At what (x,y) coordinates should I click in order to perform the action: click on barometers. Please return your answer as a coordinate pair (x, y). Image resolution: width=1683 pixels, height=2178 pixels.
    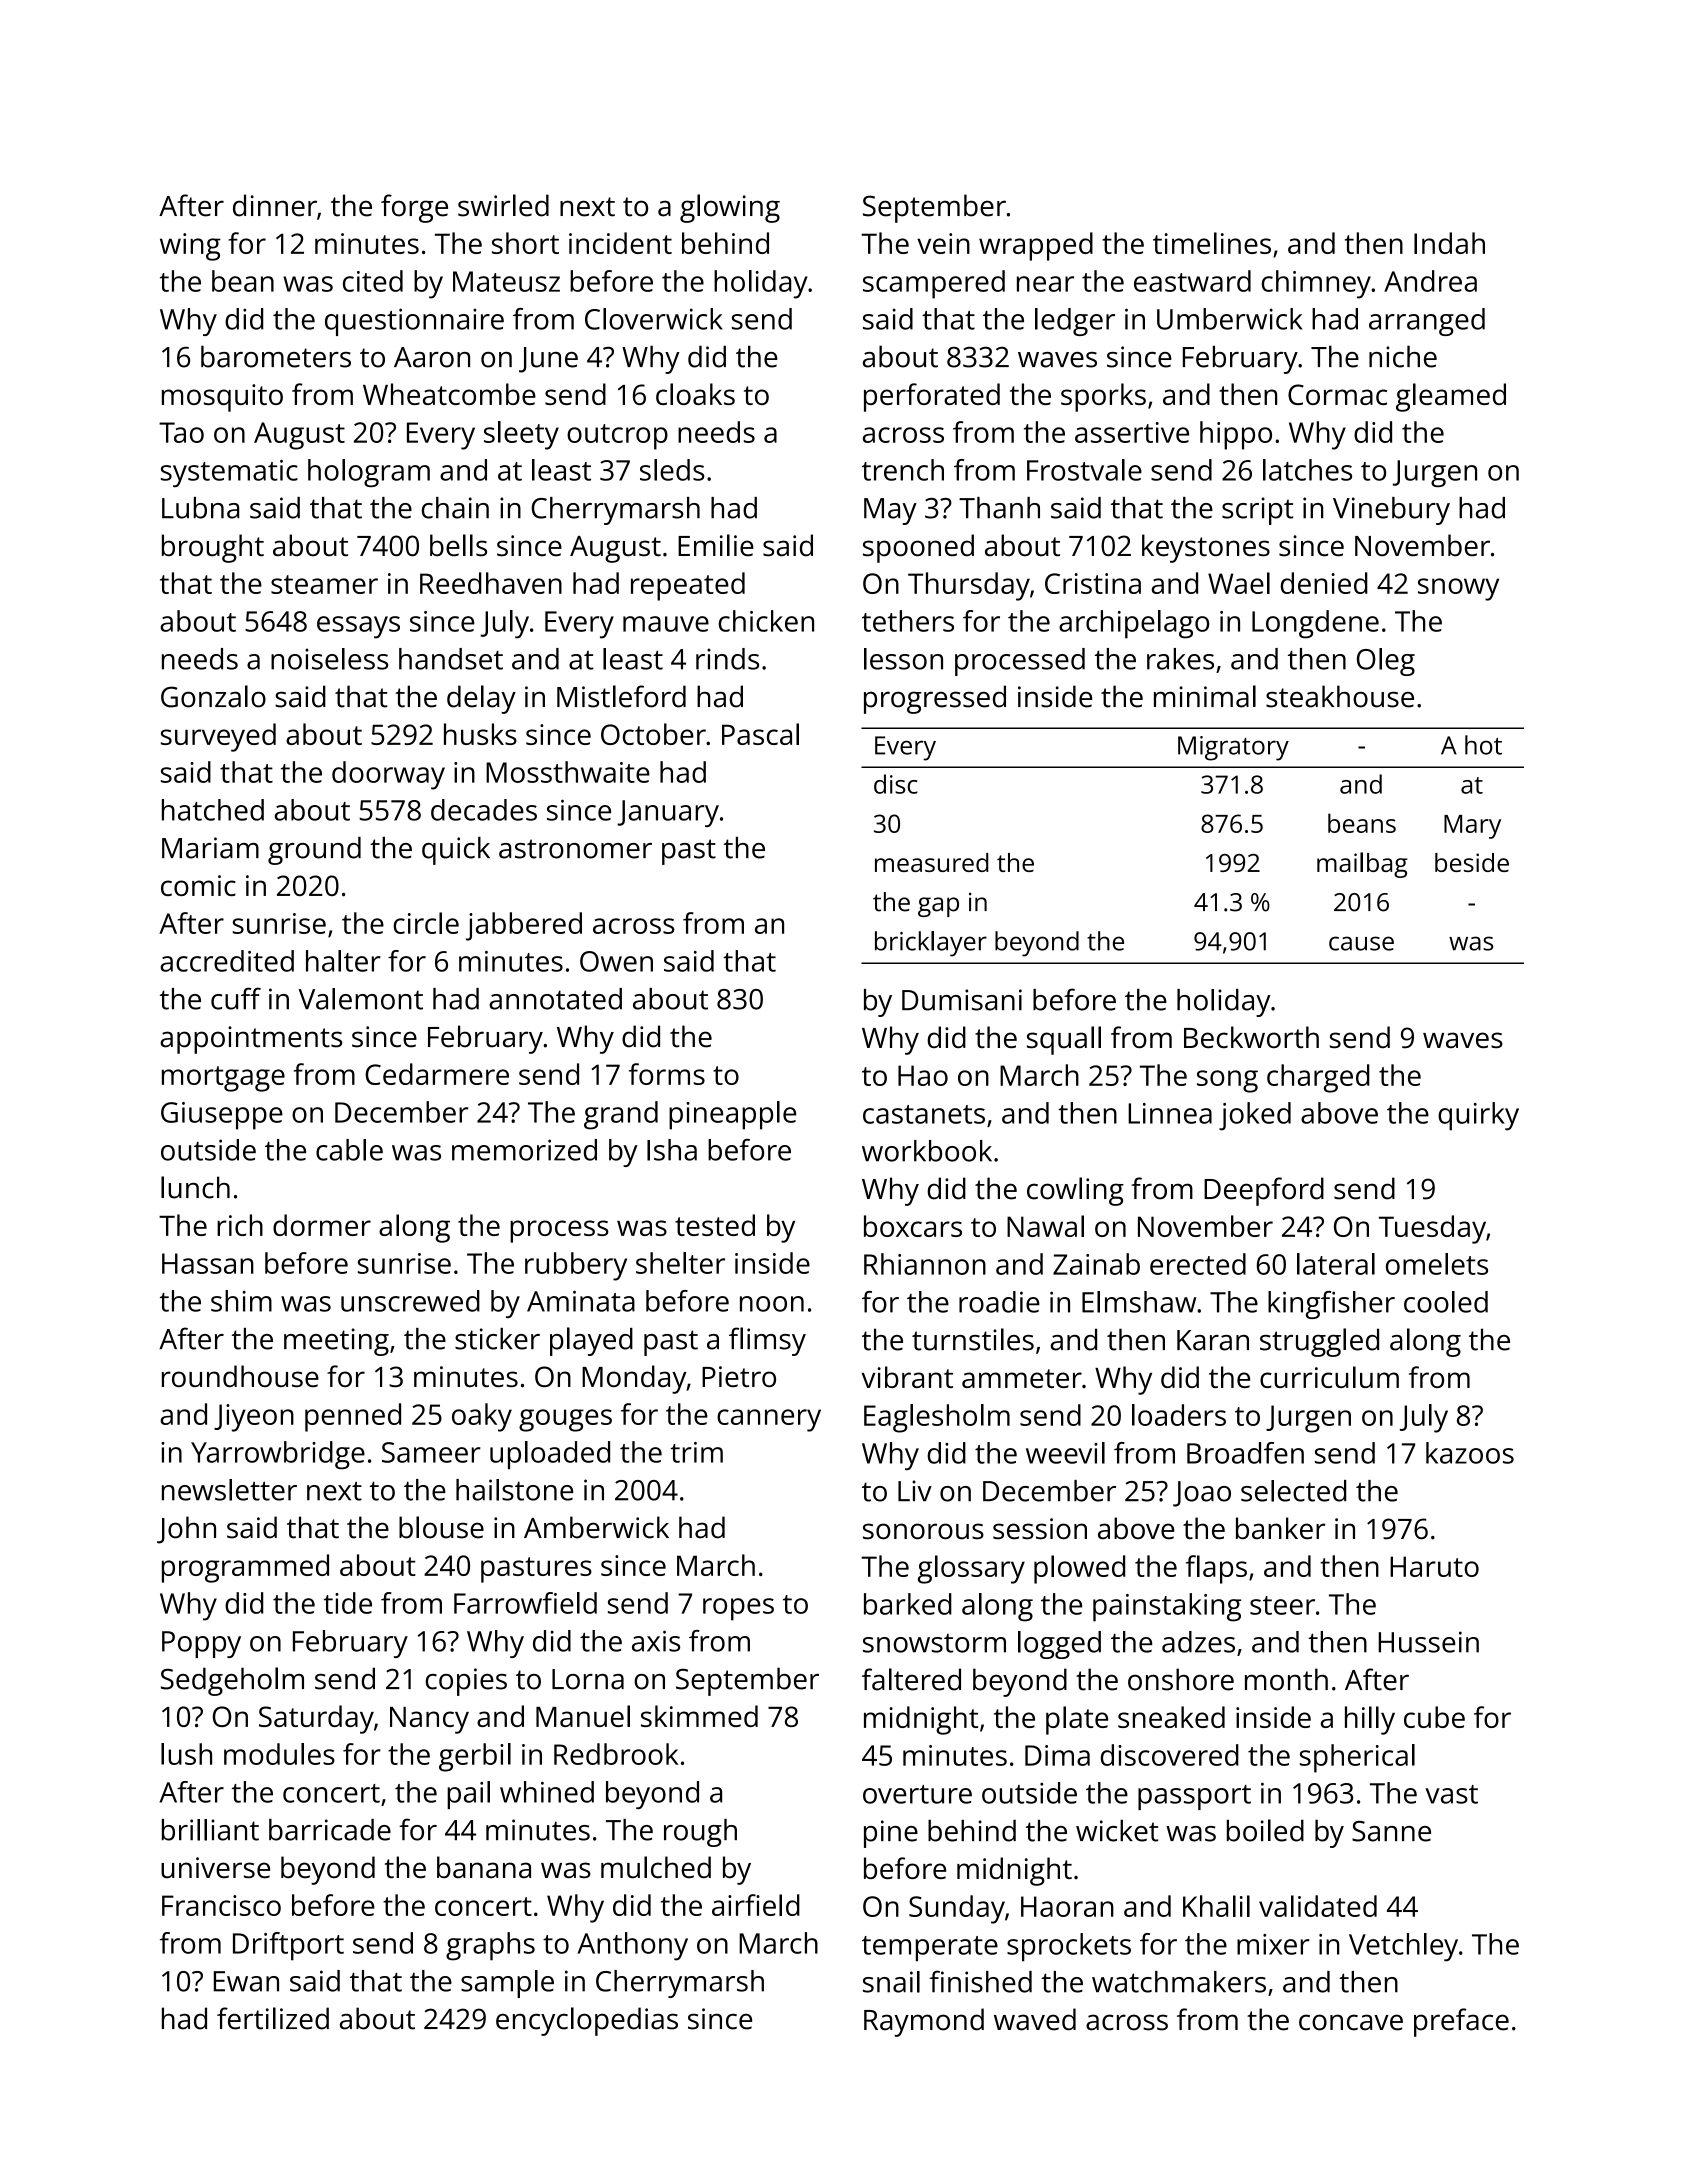
    Looking at the image, I should click on (276, 356).
